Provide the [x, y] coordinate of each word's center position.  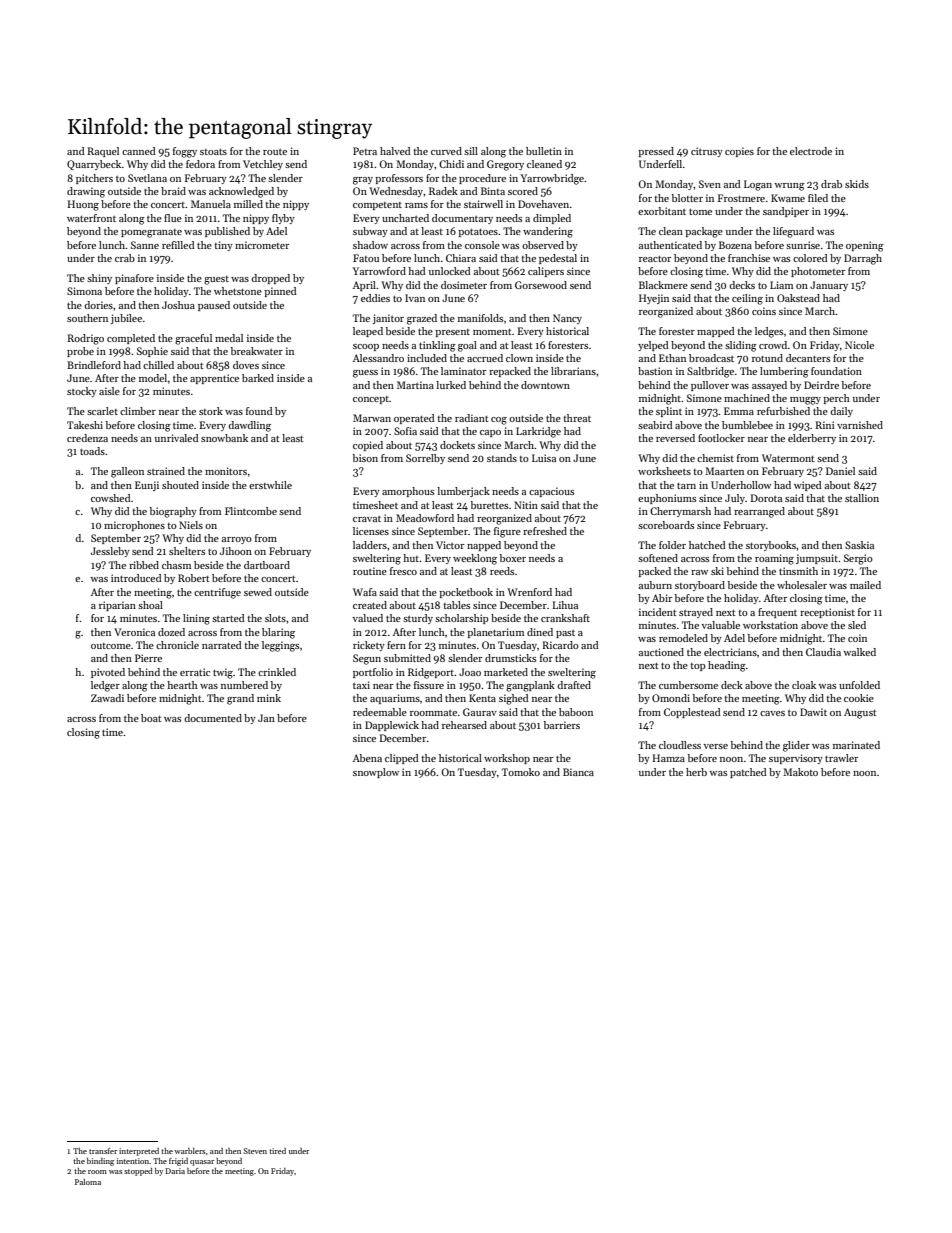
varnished [860, 425]
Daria [175, 1171]
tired [277, 1151]
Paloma [88, 1182]
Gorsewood [541, 285]
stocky [82, 392]
